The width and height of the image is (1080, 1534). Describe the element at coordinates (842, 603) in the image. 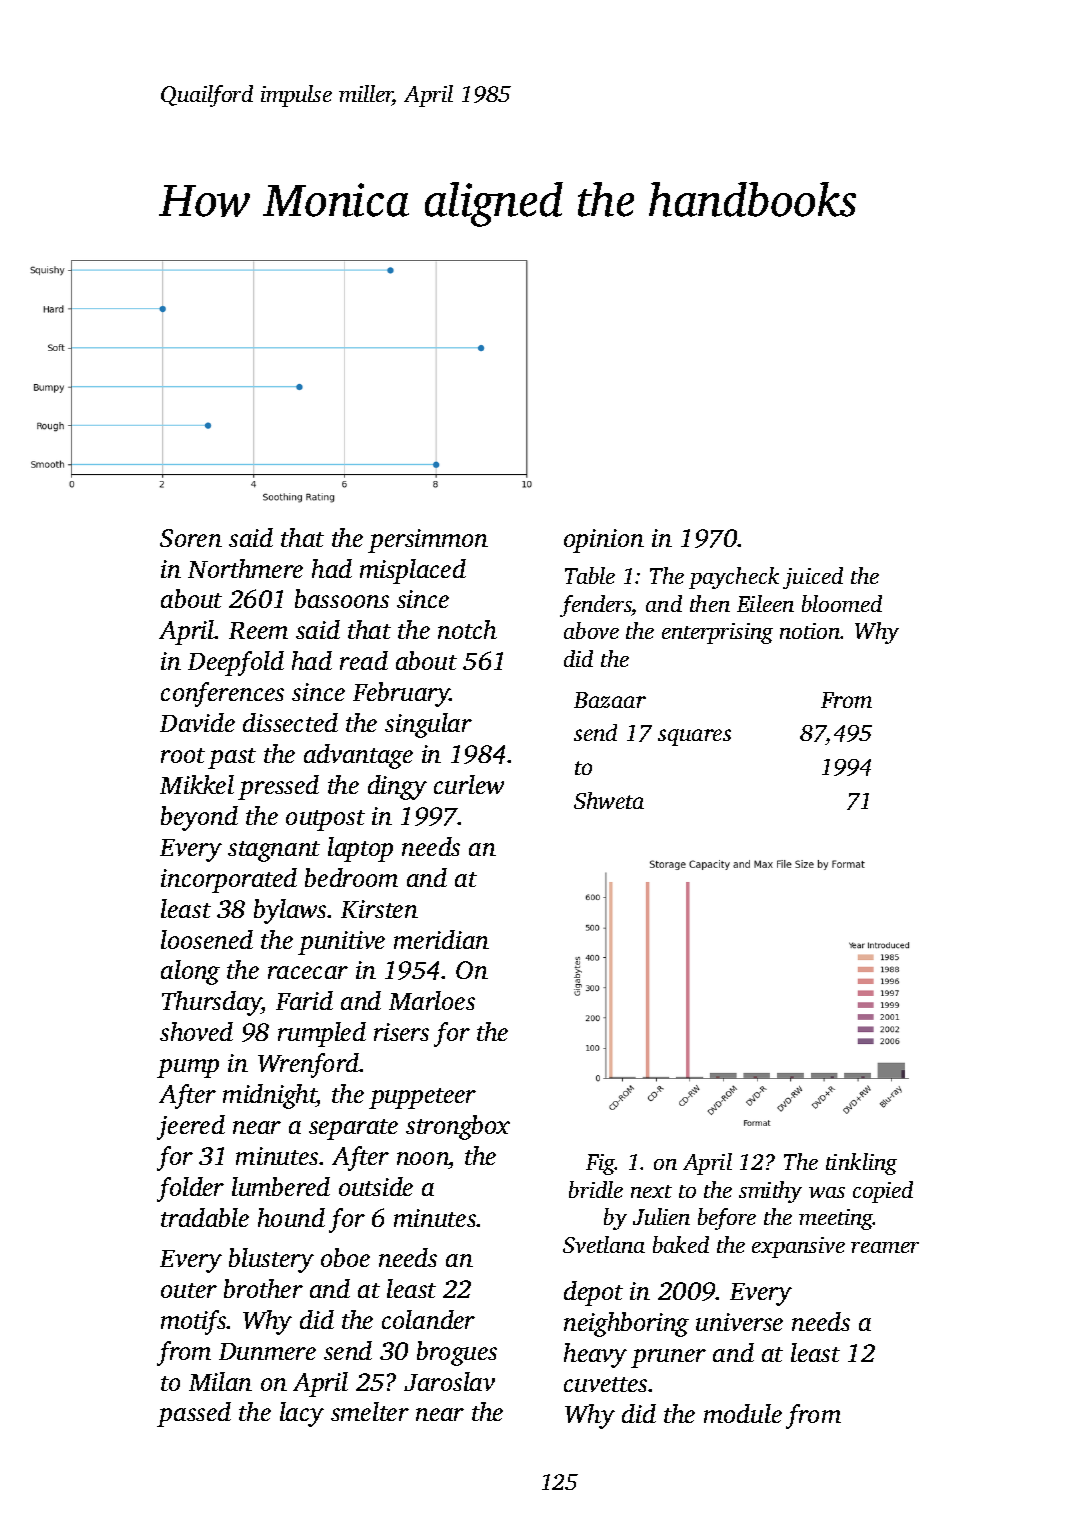

I see `bloomed` at that location.
